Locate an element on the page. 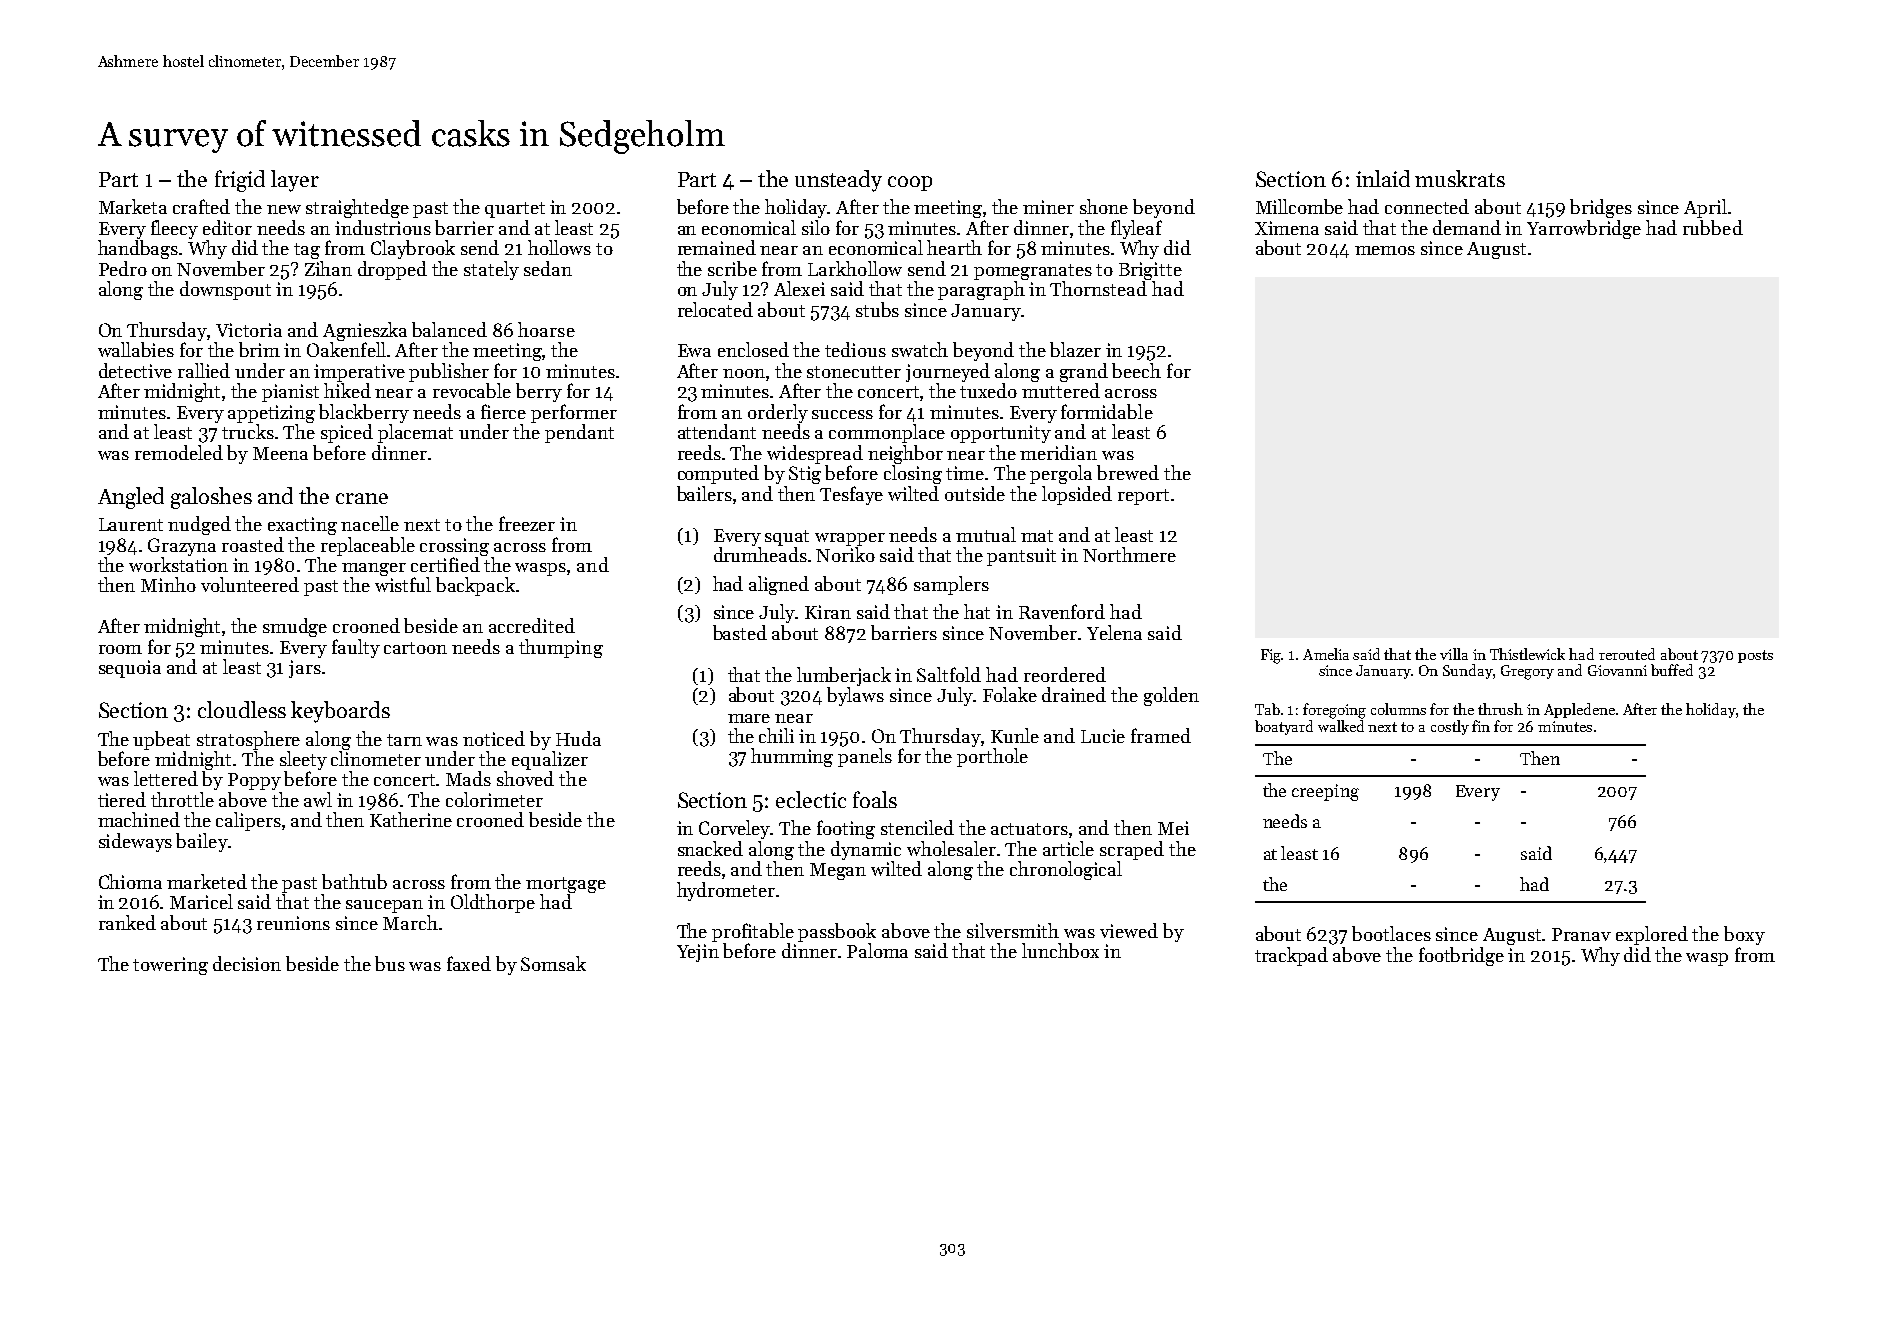 The height and width of the image is (1327, 1877). cloudless is located at coordinates (242, 709).
